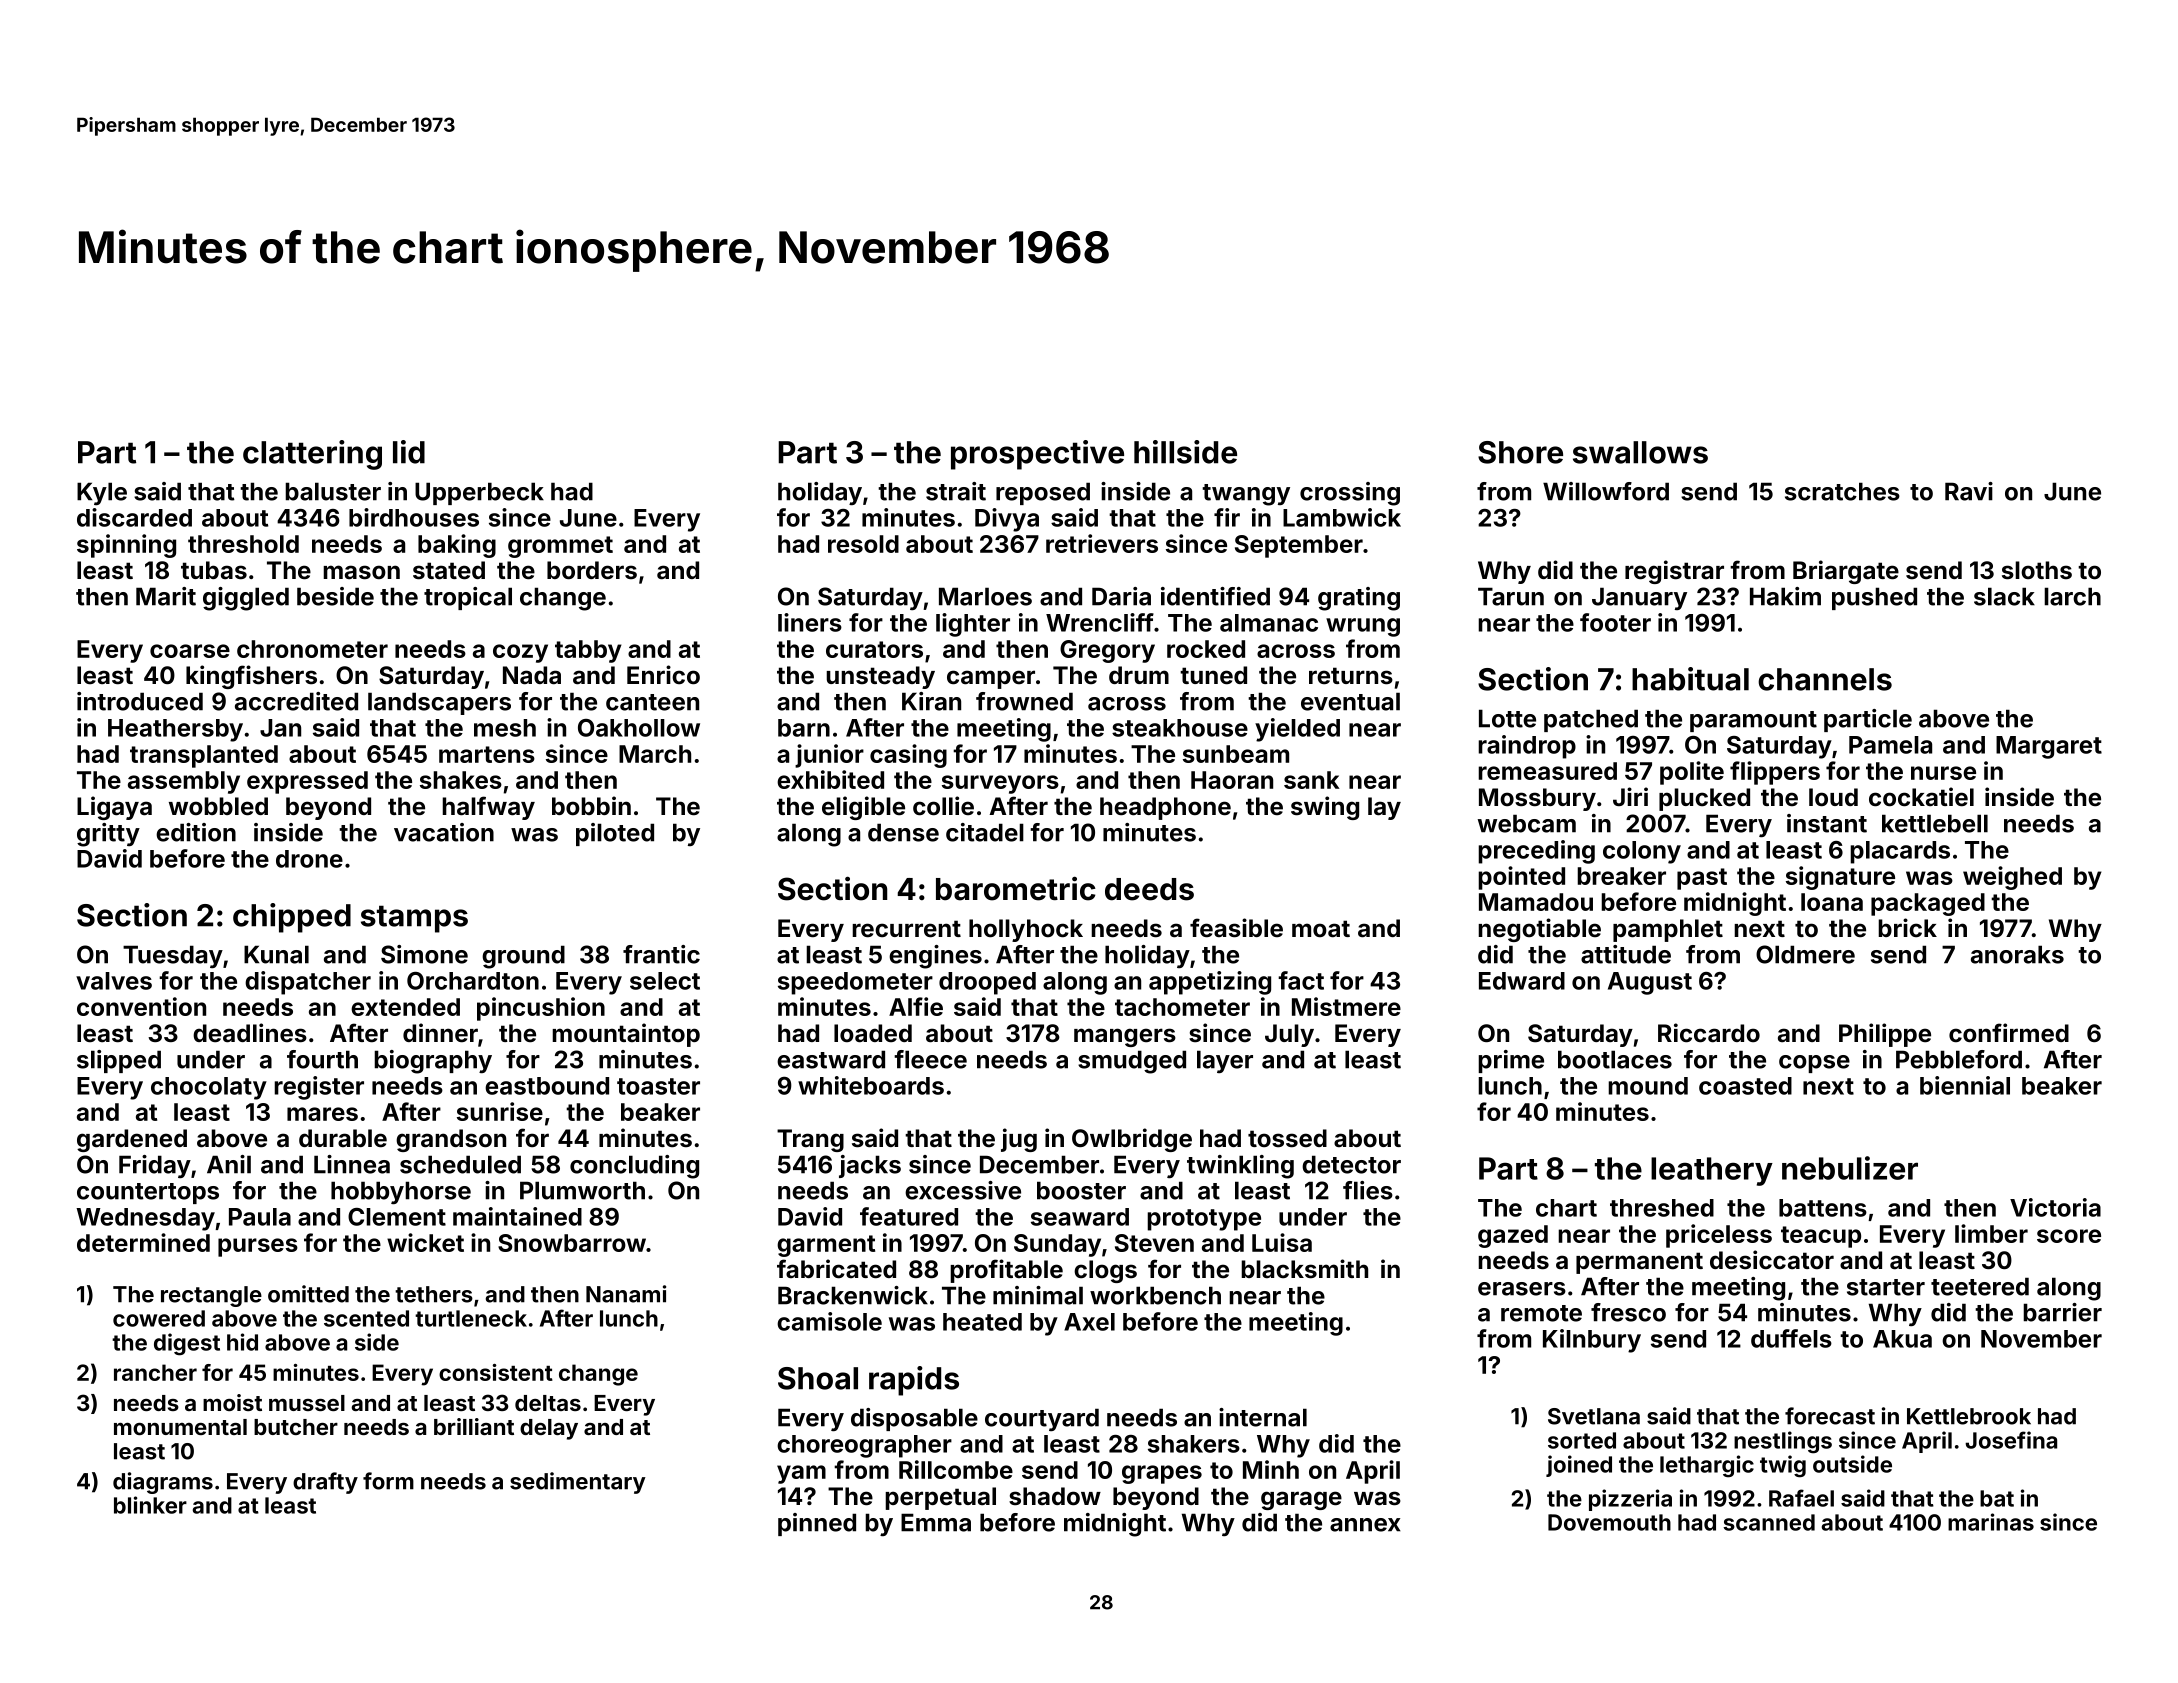 The height and width of the screenshot is (1683, 2178). Describe the element at coordinates (1301, 980) in the screenshot. I see `fact` at that location.
